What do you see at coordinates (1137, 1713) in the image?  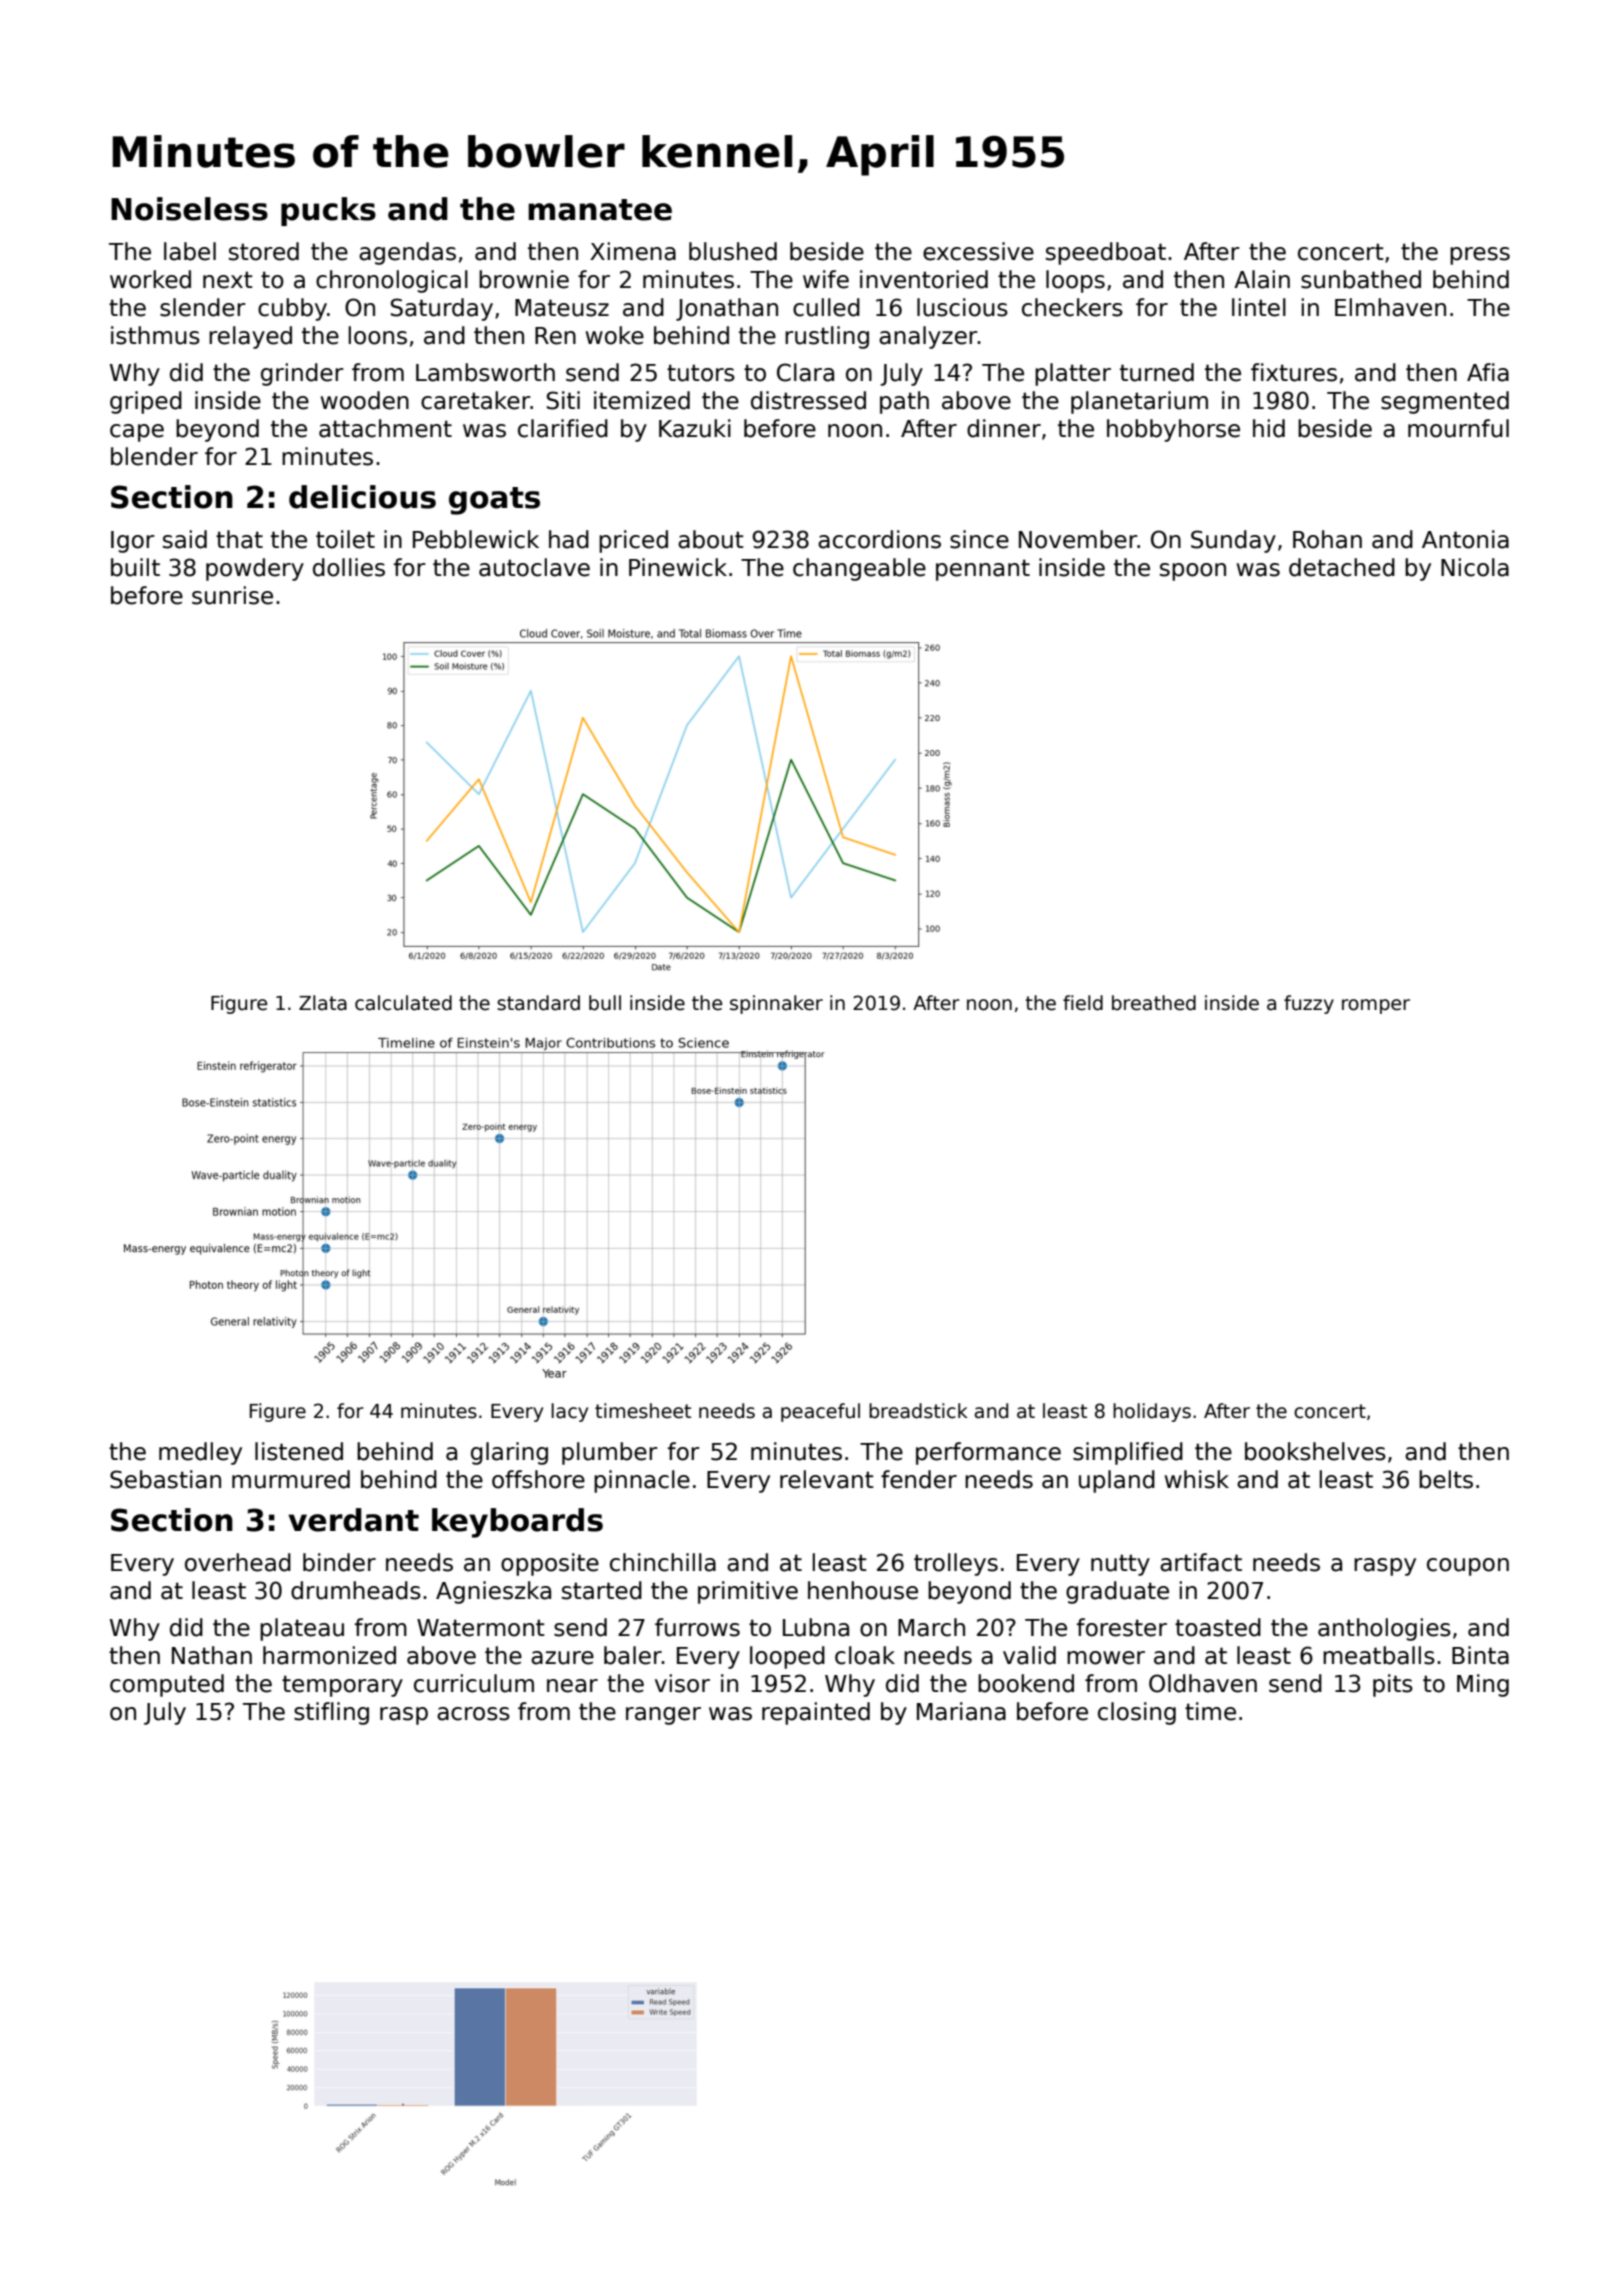 I see `closing` at bounding box center [1137, 1713].
